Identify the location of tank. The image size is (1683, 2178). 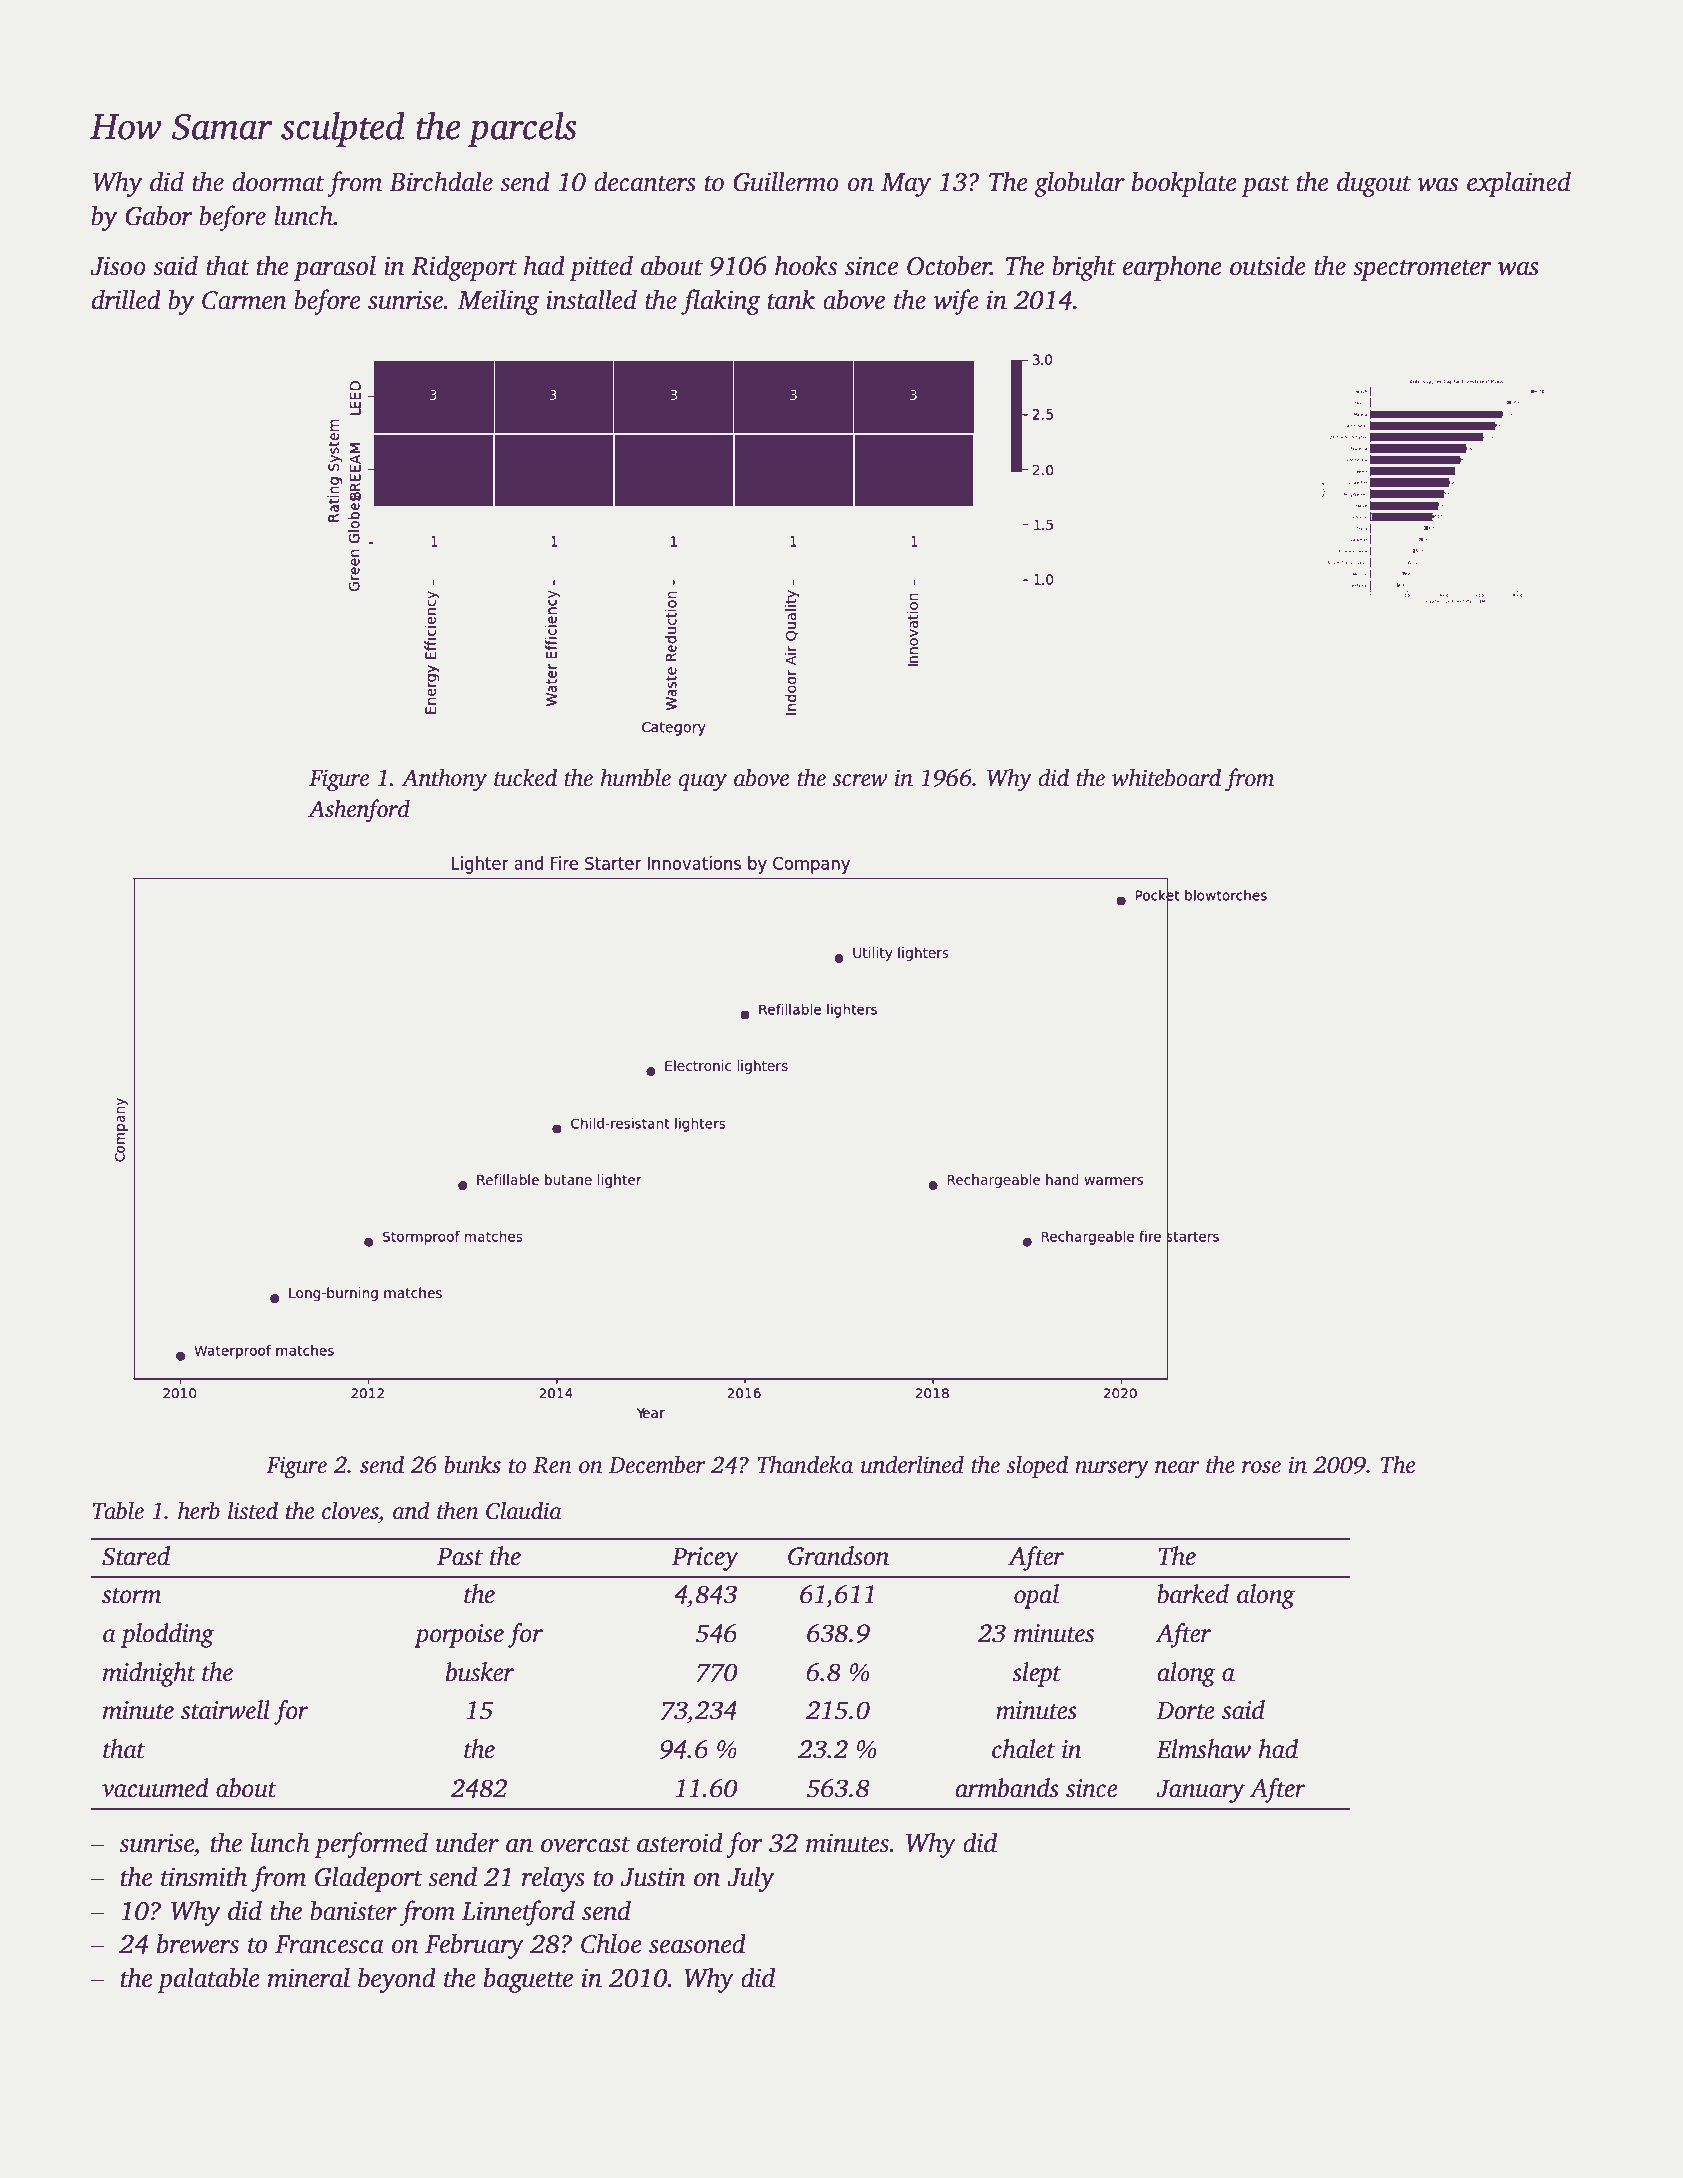
(791, 299).
